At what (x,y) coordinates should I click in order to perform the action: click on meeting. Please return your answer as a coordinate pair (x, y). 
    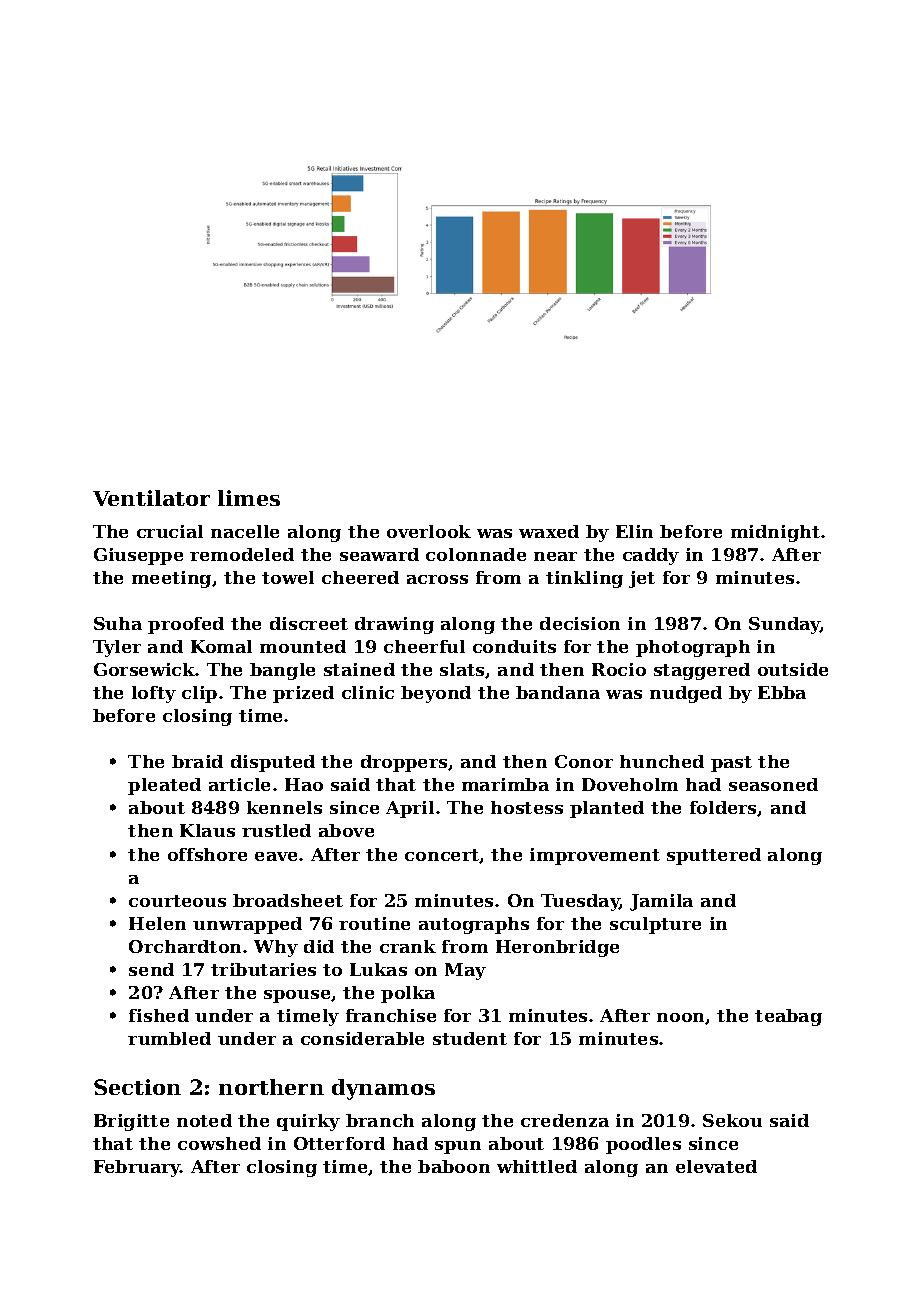
    Looking at the image, I should click on (171, 579).
